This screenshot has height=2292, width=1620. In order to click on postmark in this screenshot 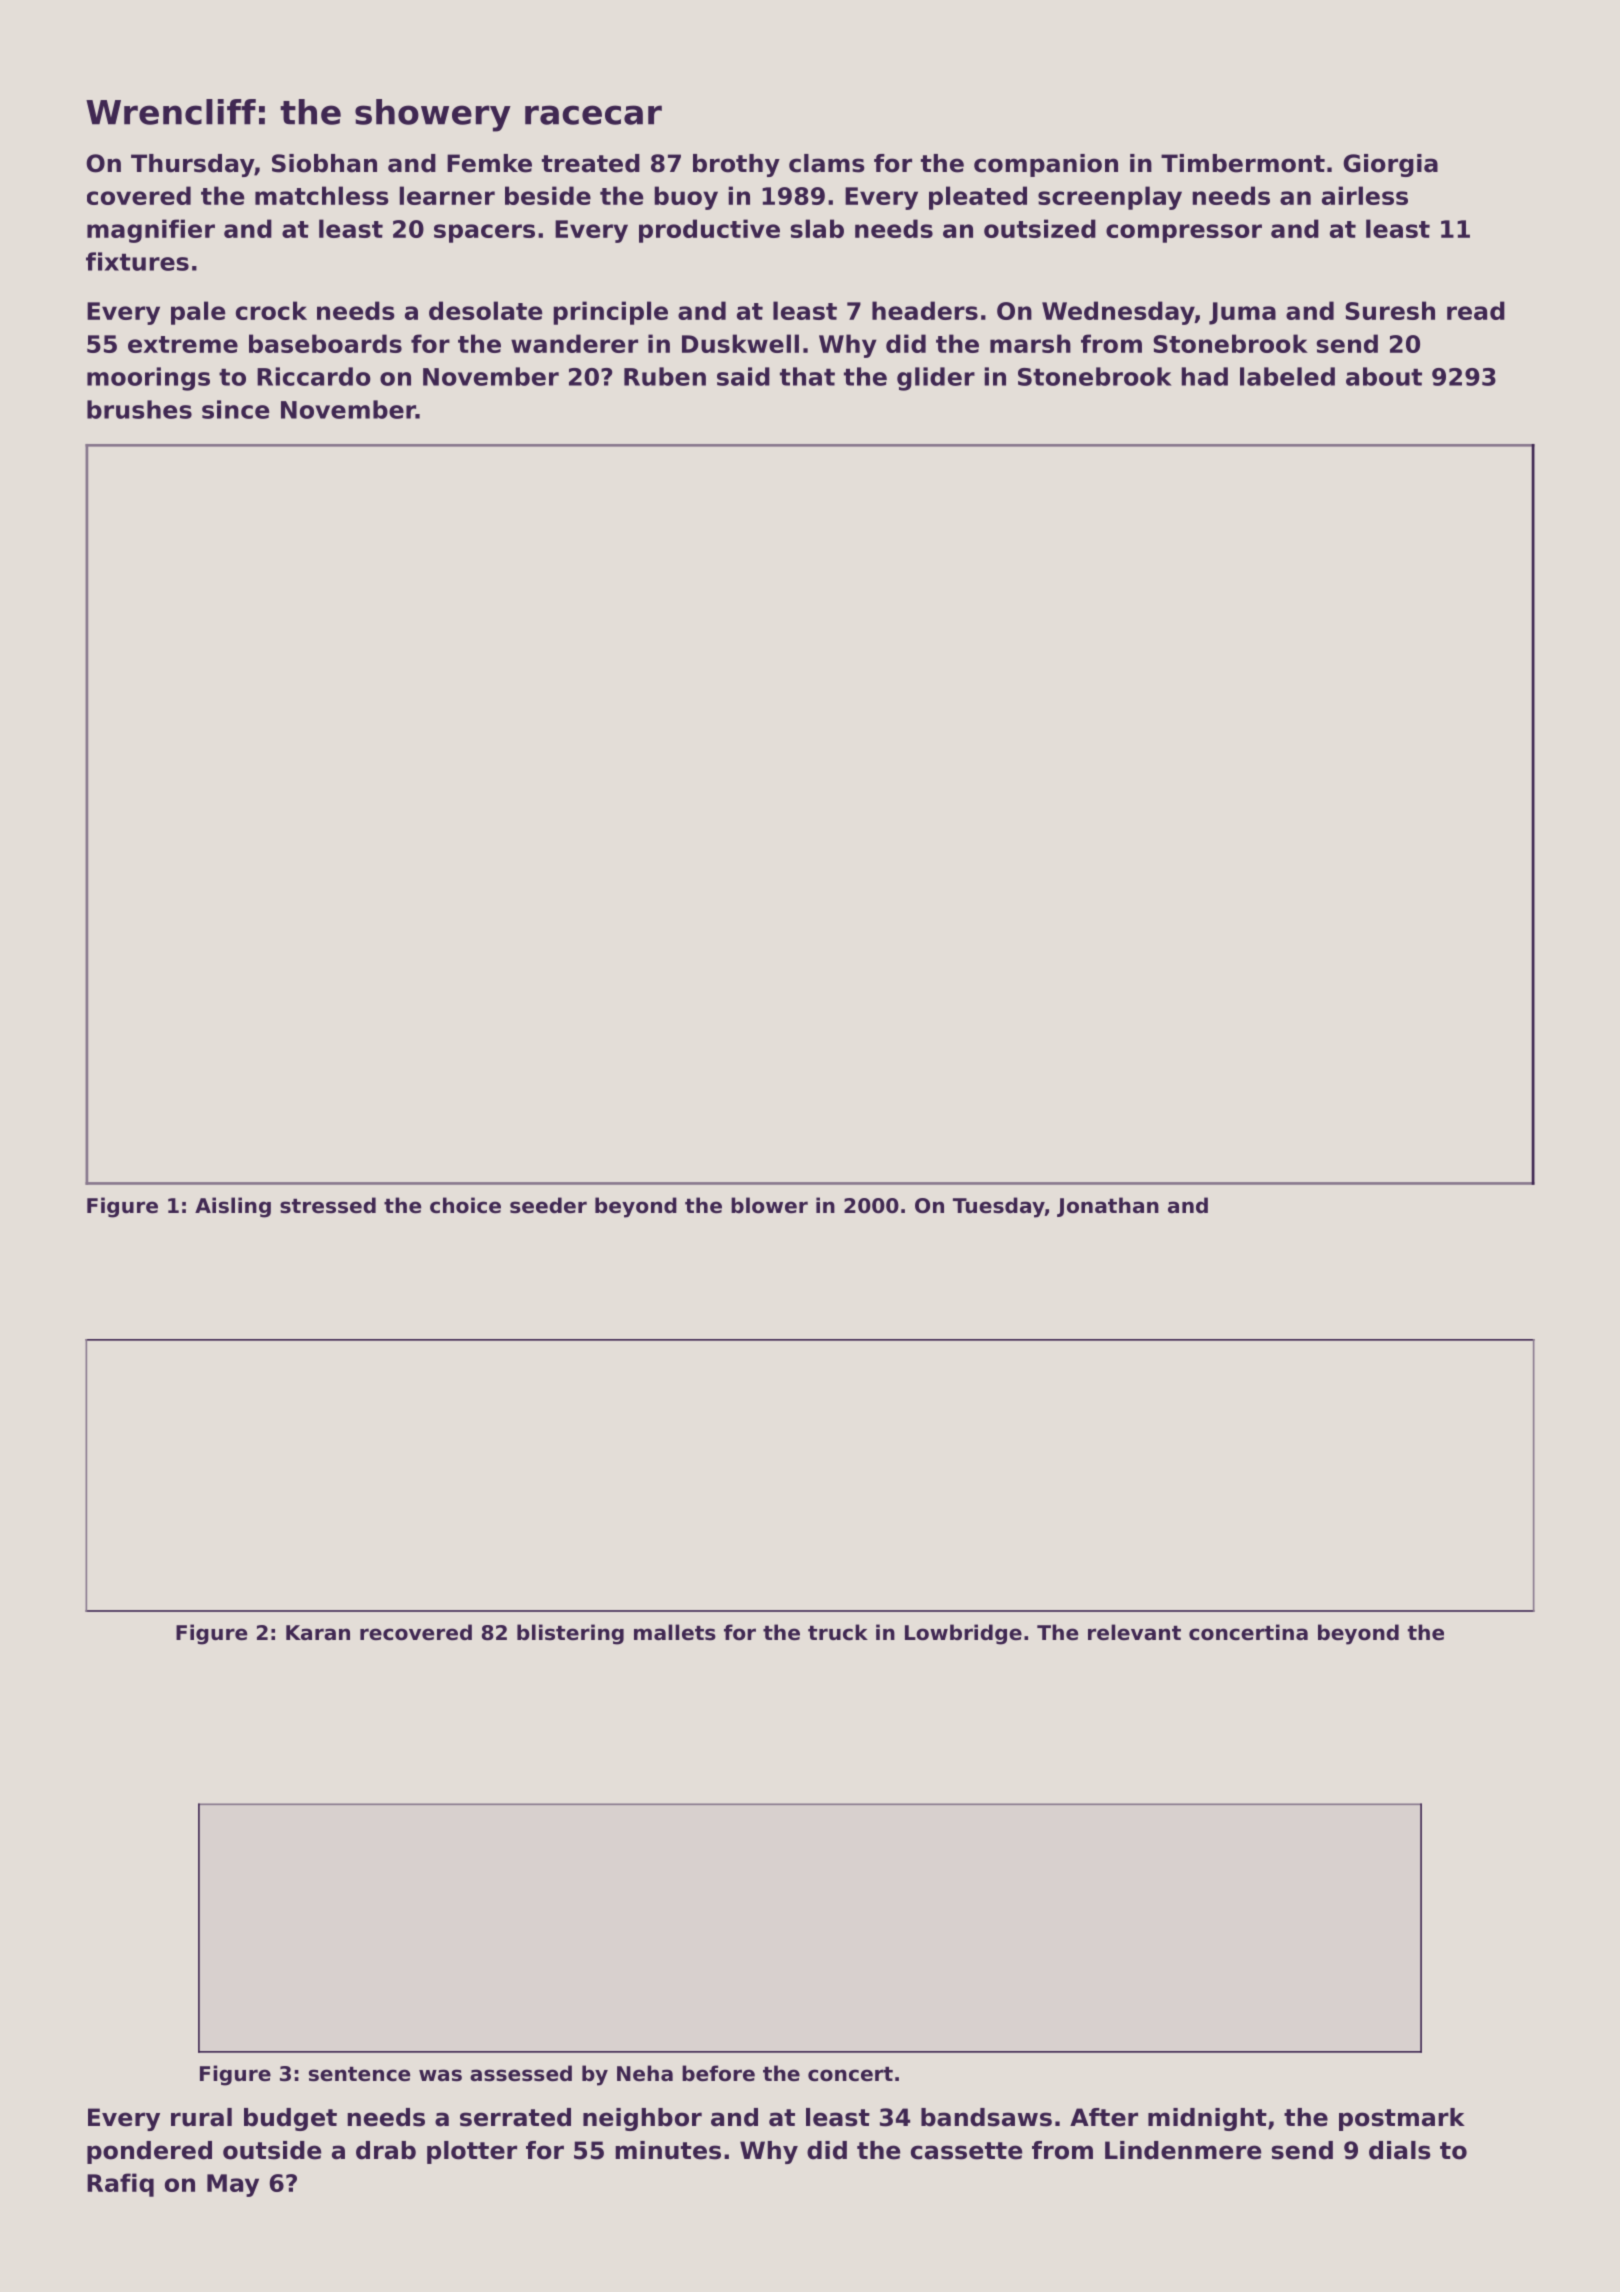, I will do `click(1402, 2119)`.
